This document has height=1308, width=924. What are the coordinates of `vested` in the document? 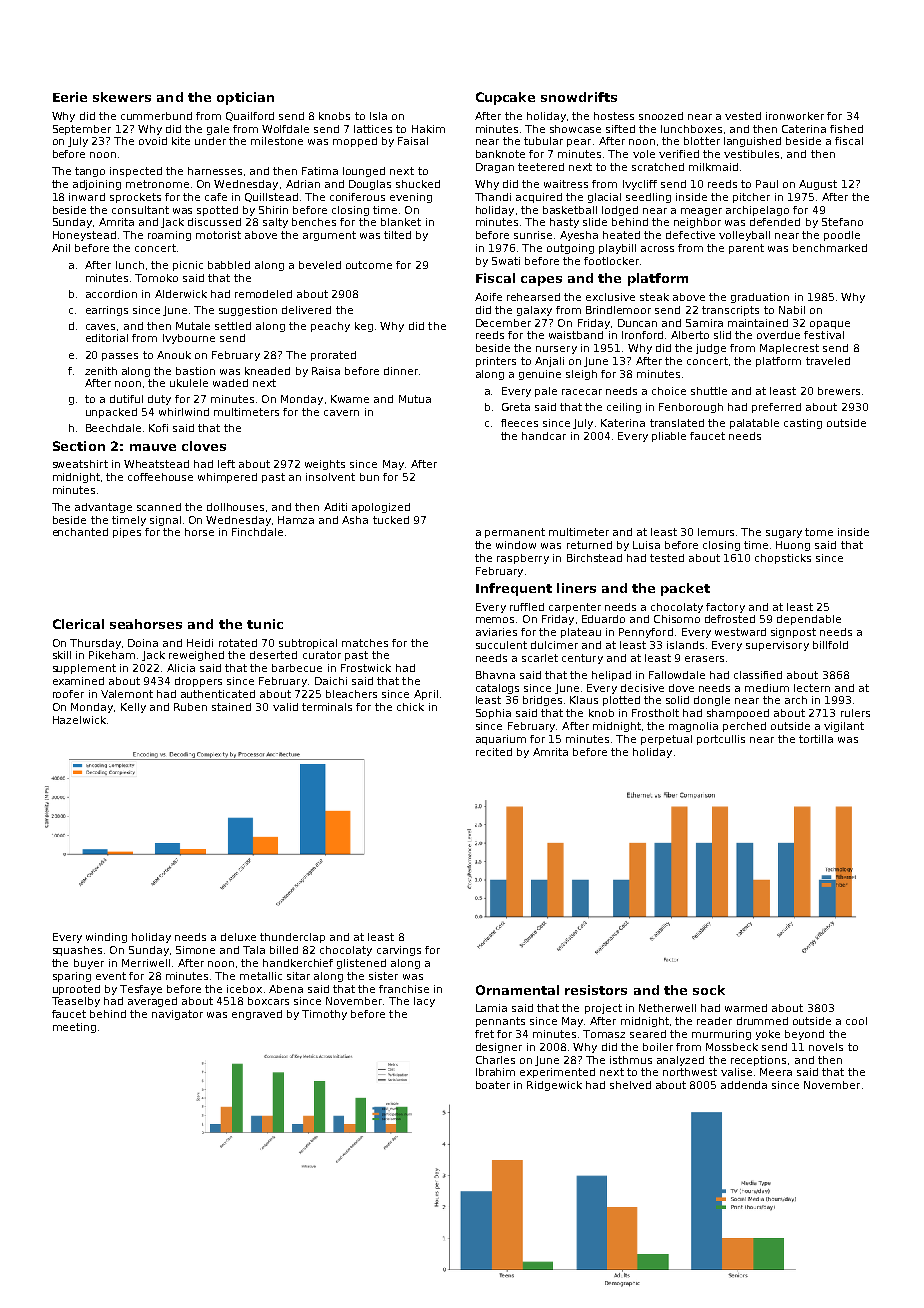 It's located at (743, 116).
